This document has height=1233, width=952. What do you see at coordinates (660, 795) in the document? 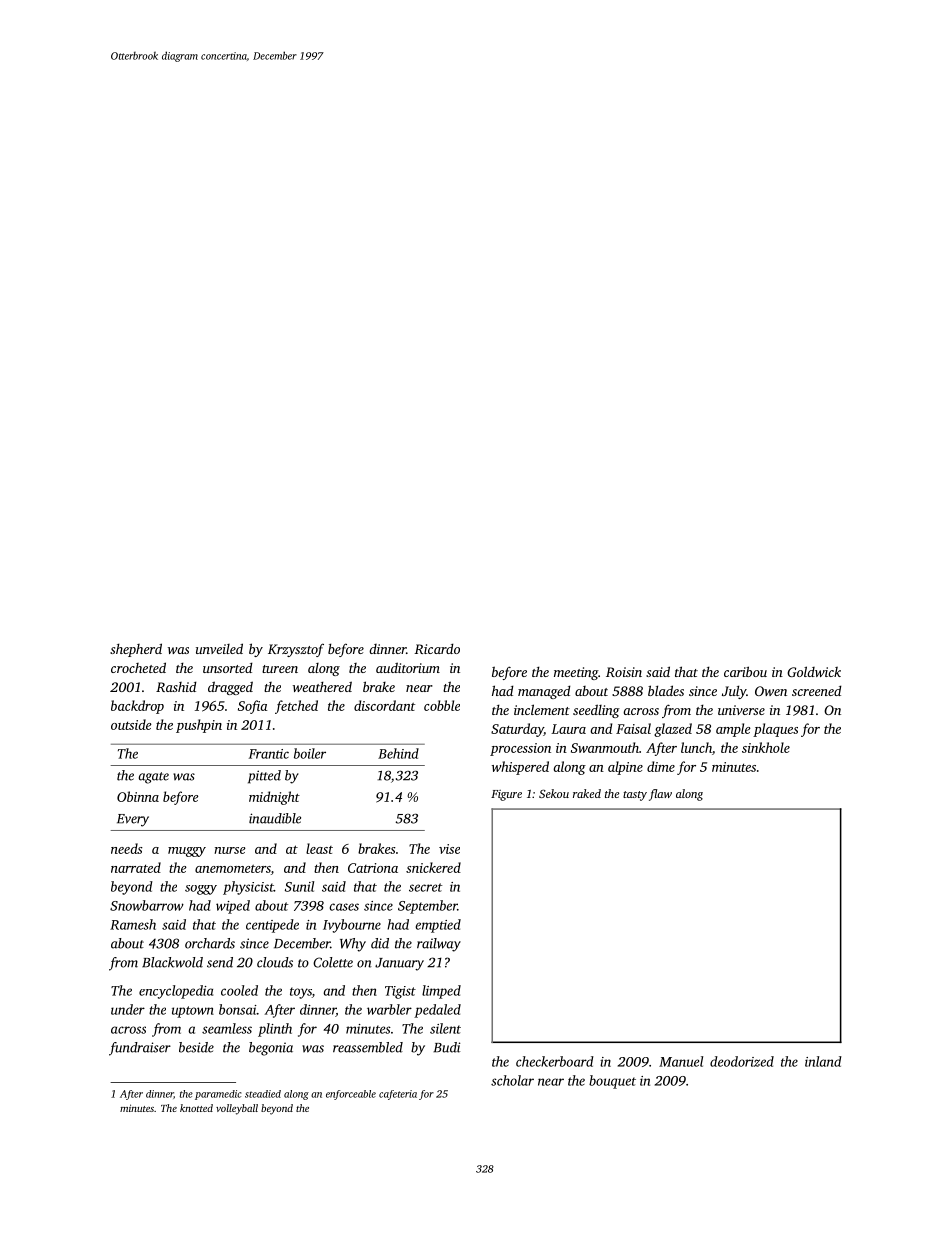
I see `flaw` at bounding box center [660, 795].
